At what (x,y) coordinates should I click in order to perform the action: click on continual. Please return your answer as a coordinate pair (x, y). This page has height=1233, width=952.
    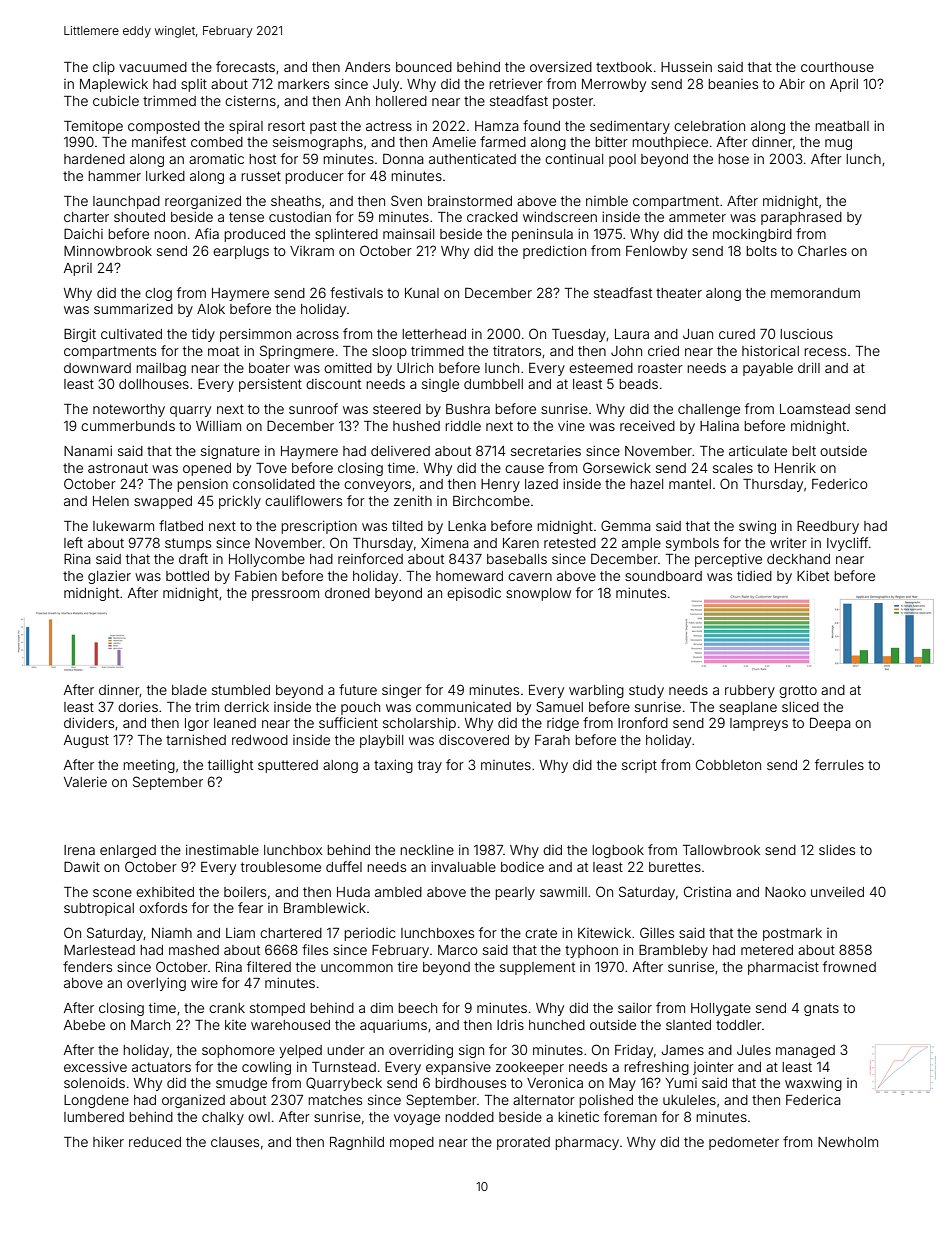
    Looking at the image, I should click on (574, 159).
